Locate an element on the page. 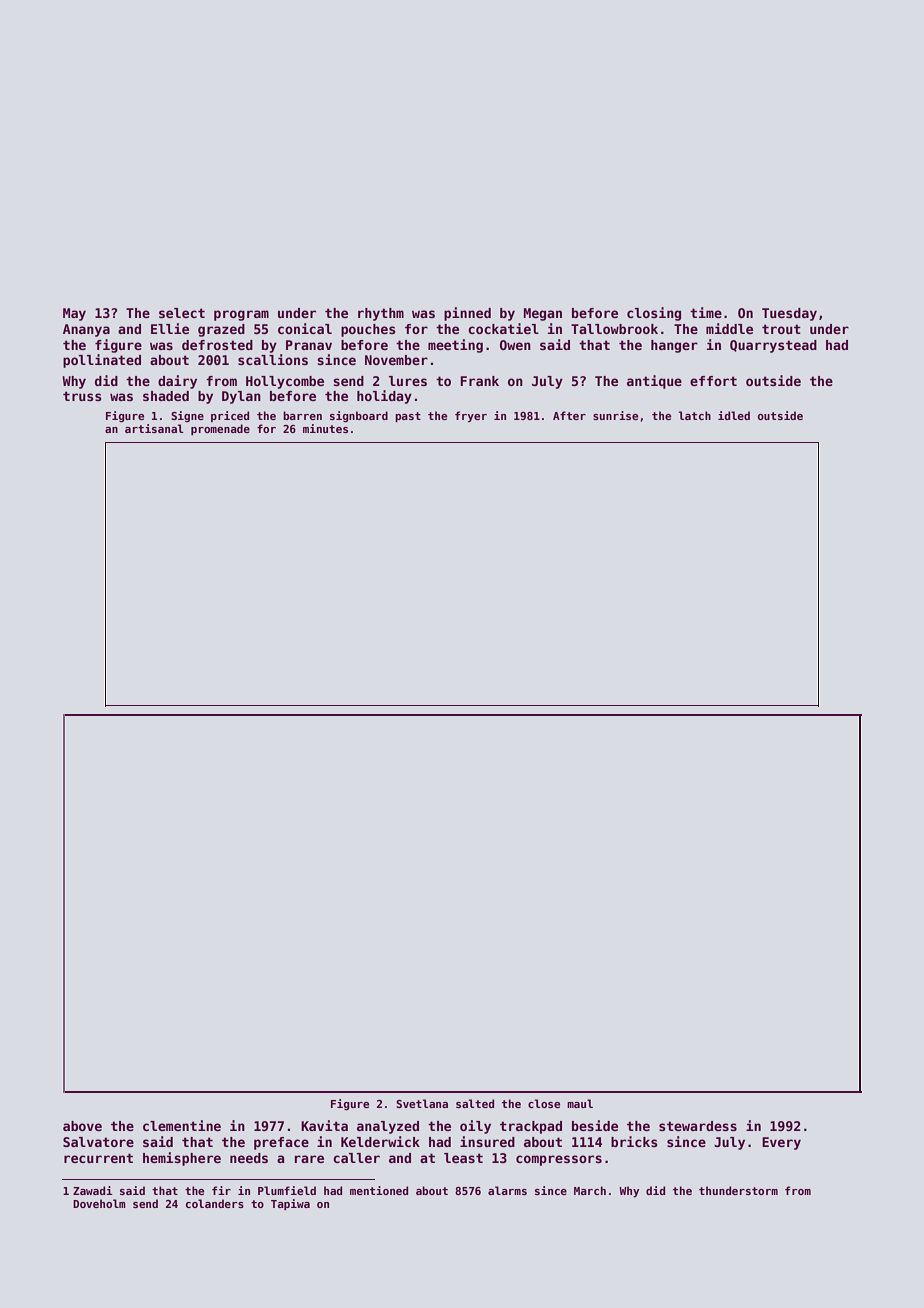 The height and width of the image is (1308, 924). sunrise is located at coordinates (615, 415).
